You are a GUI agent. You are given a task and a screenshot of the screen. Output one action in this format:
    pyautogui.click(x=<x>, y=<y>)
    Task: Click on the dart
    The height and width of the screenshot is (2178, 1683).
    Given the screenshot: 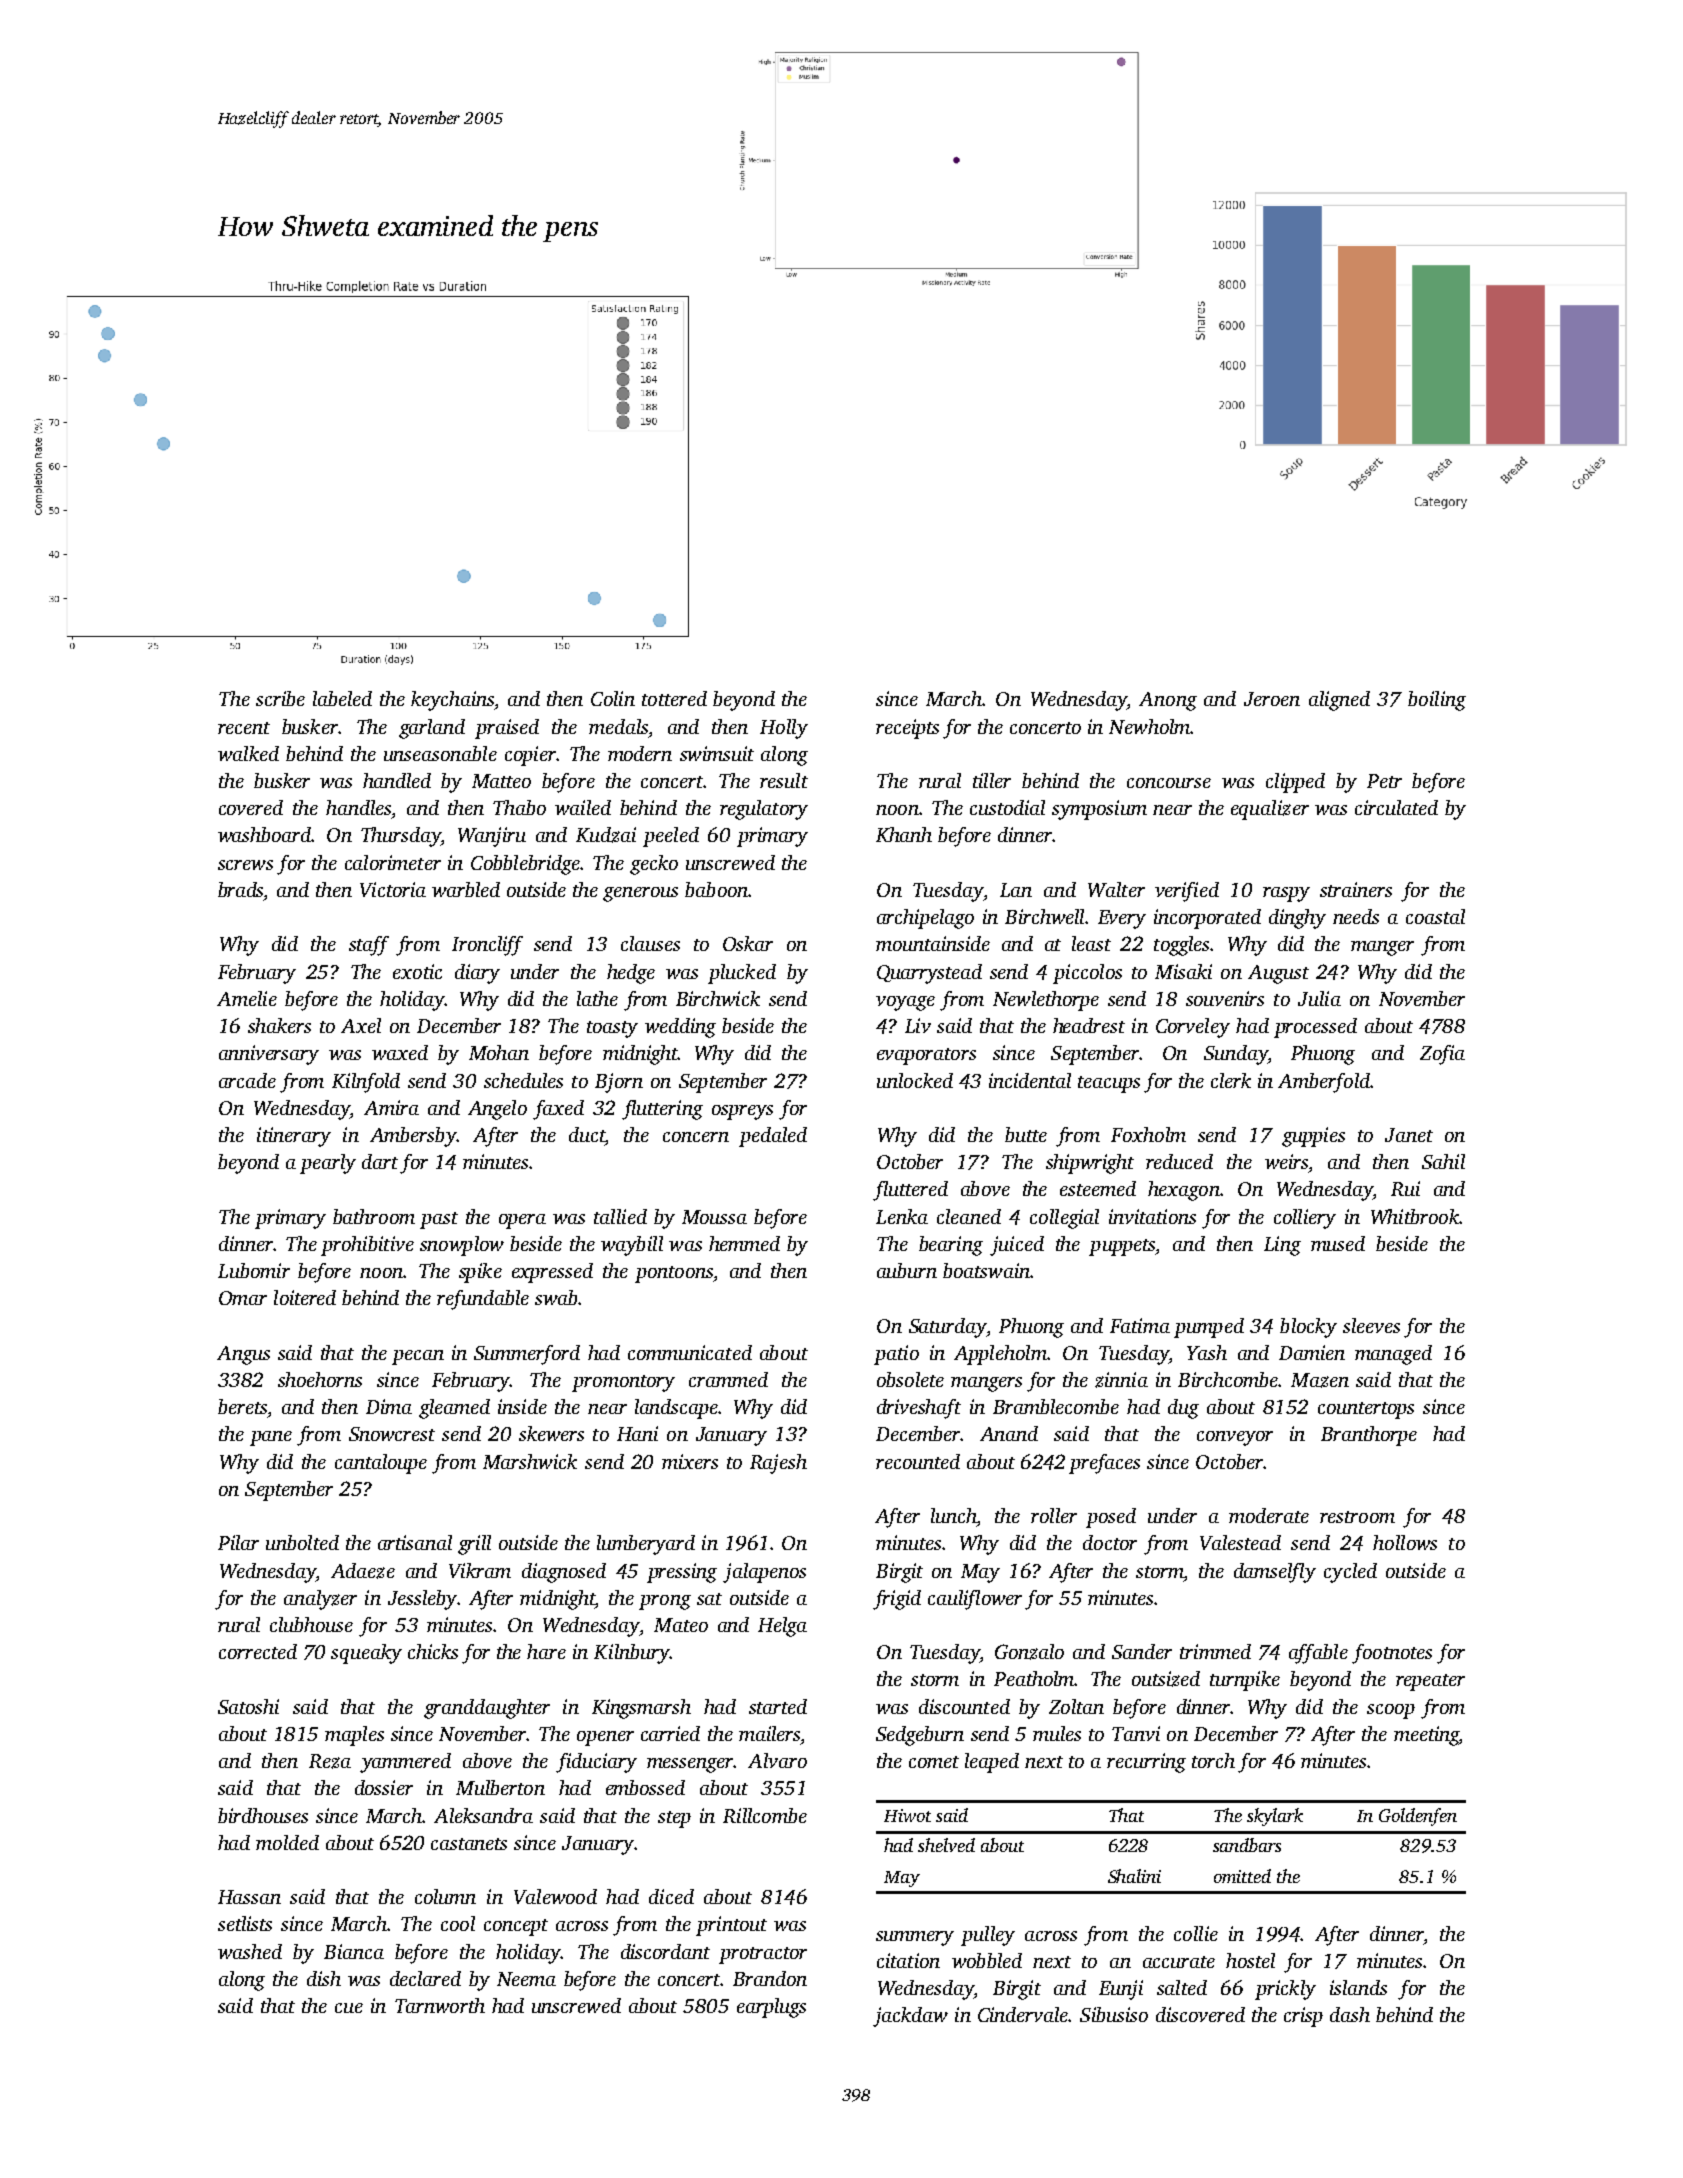 What is the action you would take?
    pyautogui.click(x=380, y=1161)
